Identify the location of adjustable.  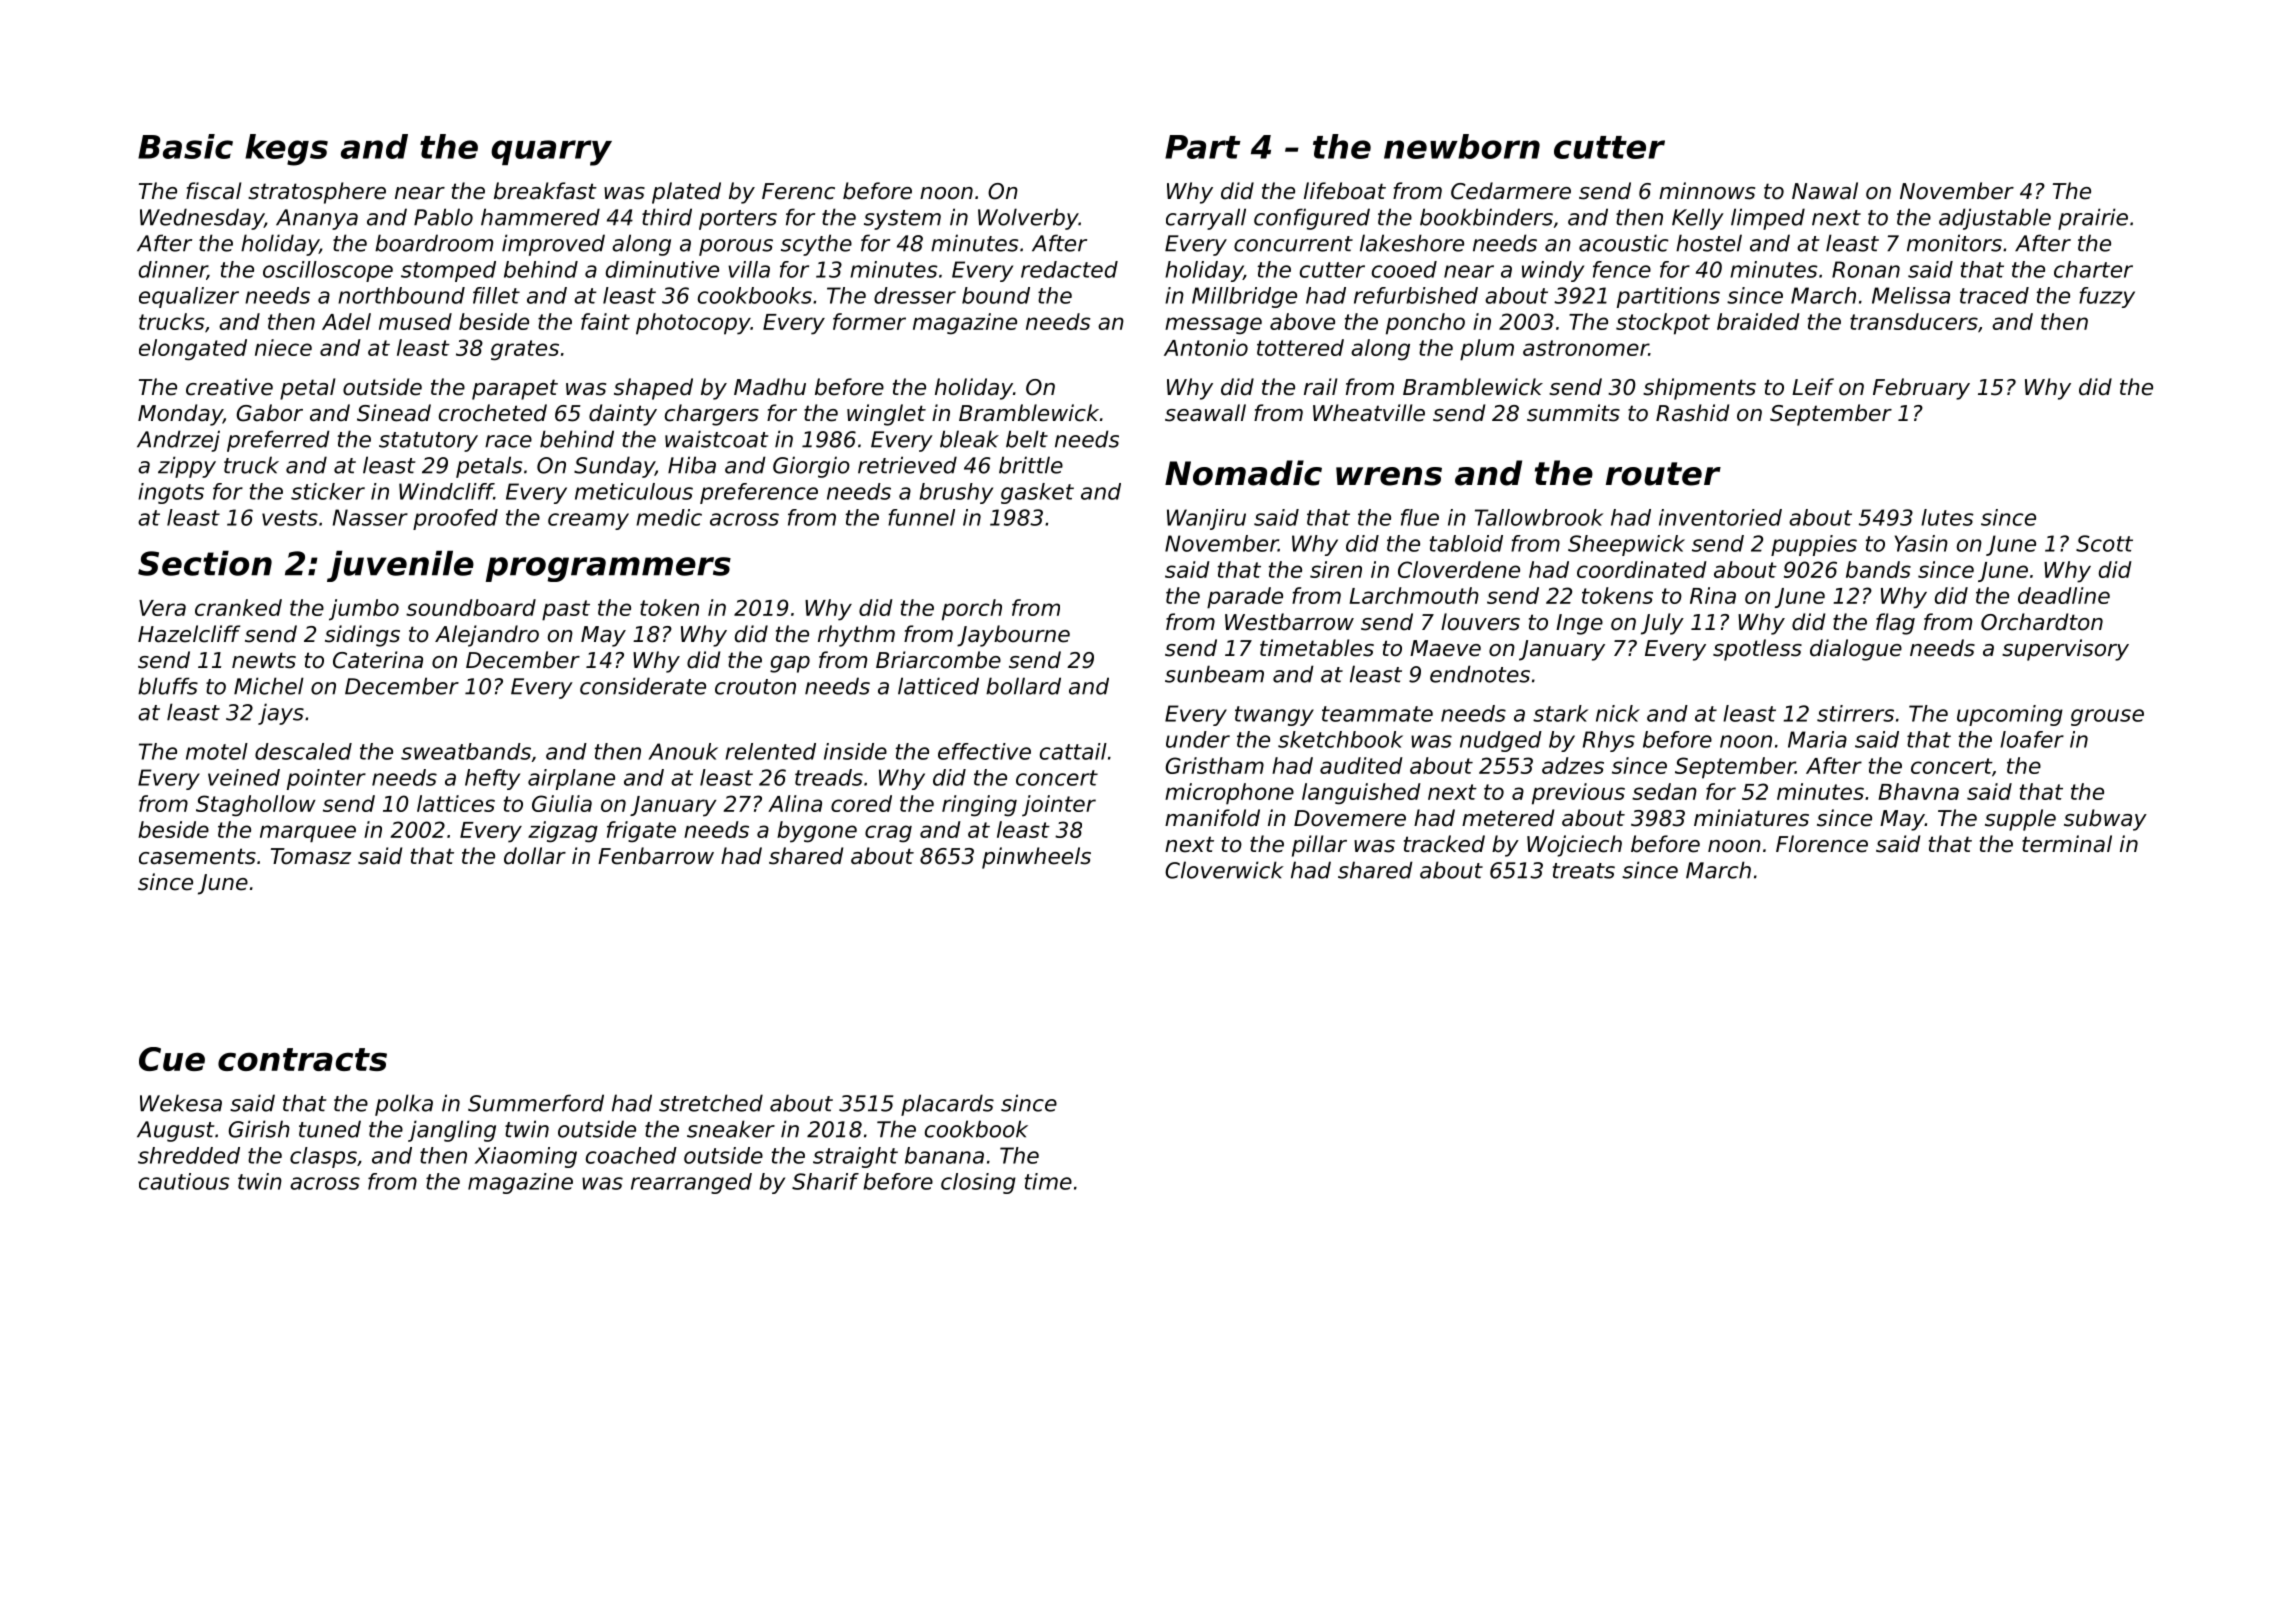
(1995, 219).
